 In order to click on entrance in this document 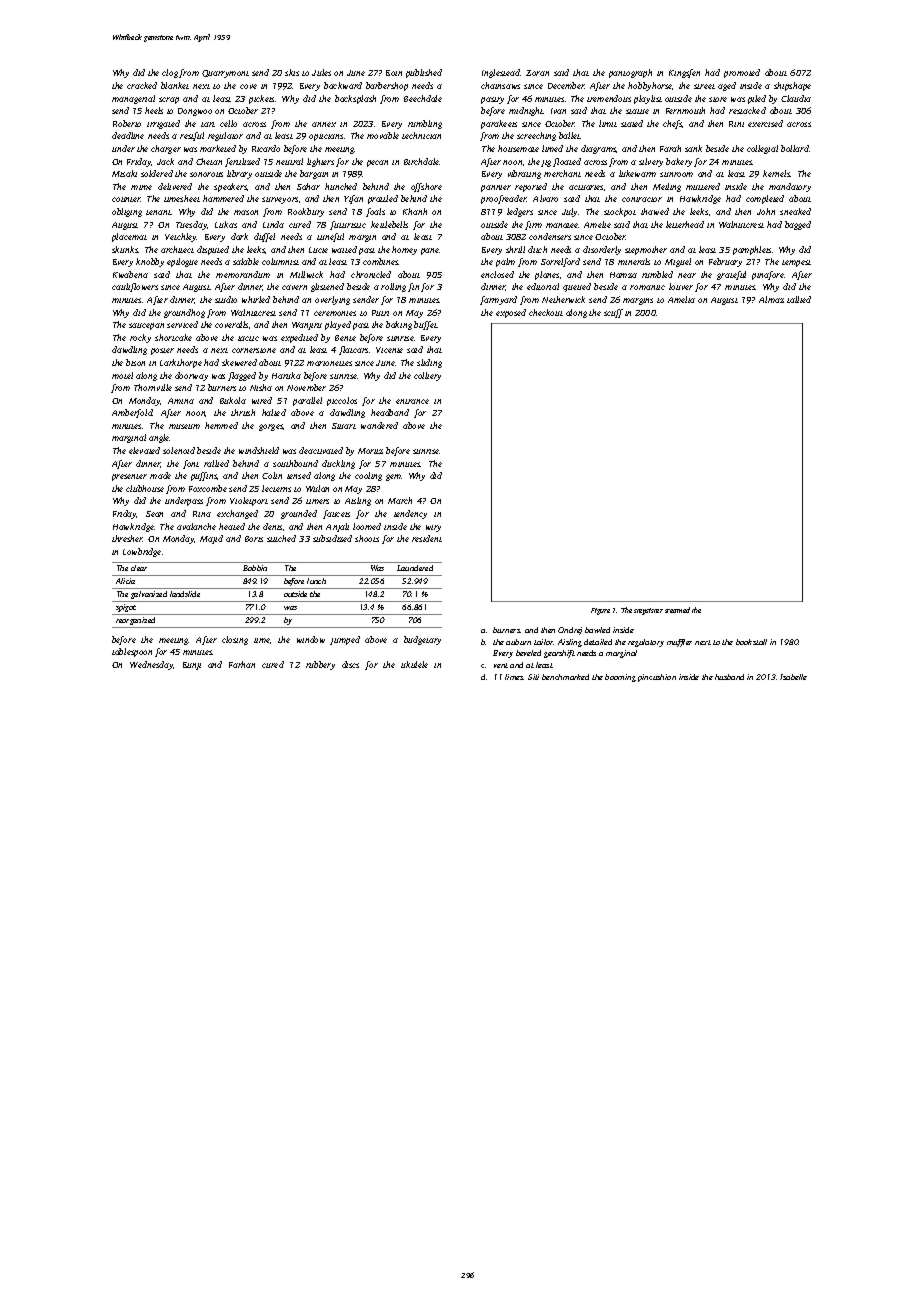, I will do `click(412, 401)`.
